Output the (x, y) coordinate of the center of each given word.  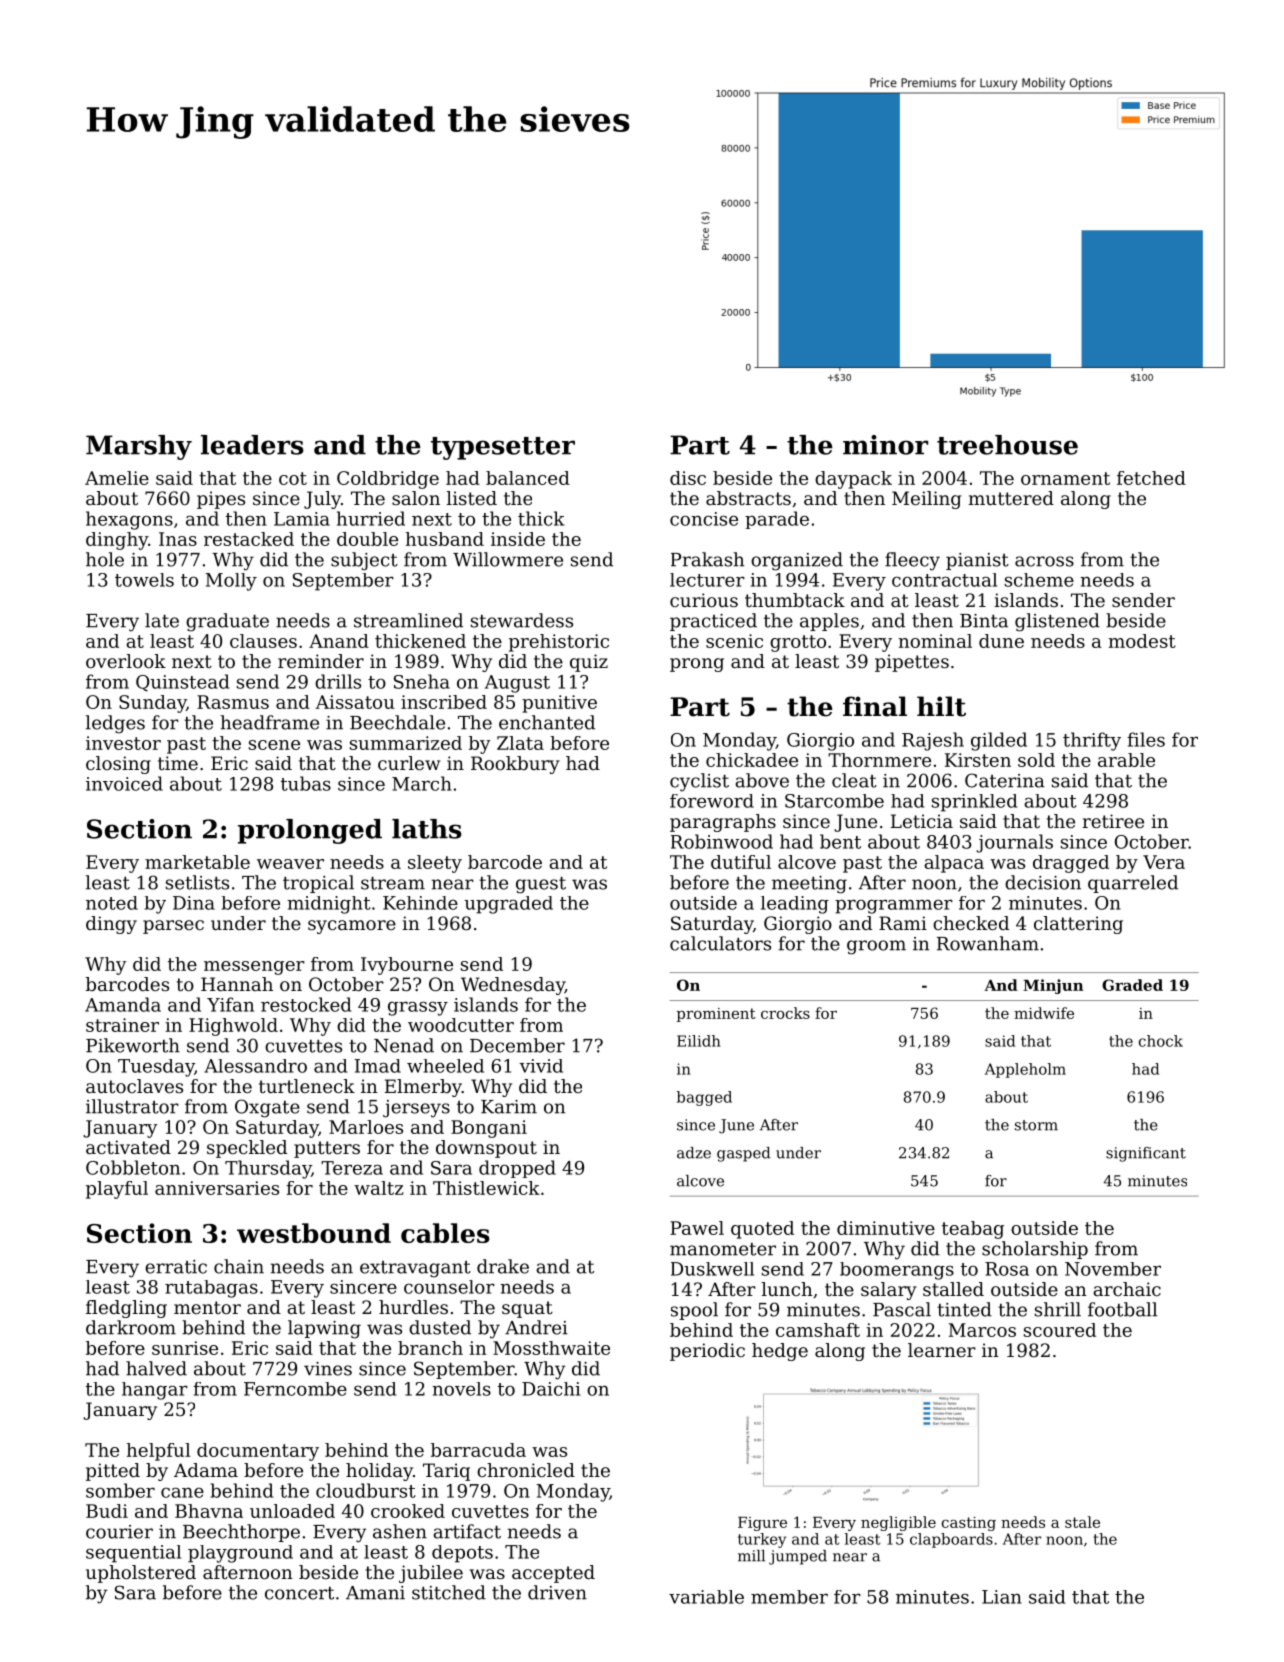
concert (299, 1593)
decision (1043, 882)
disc (688, 478)
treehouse (1007, 445)
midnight (329, 905)
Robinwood (722, 841)
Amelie (117, 478)
